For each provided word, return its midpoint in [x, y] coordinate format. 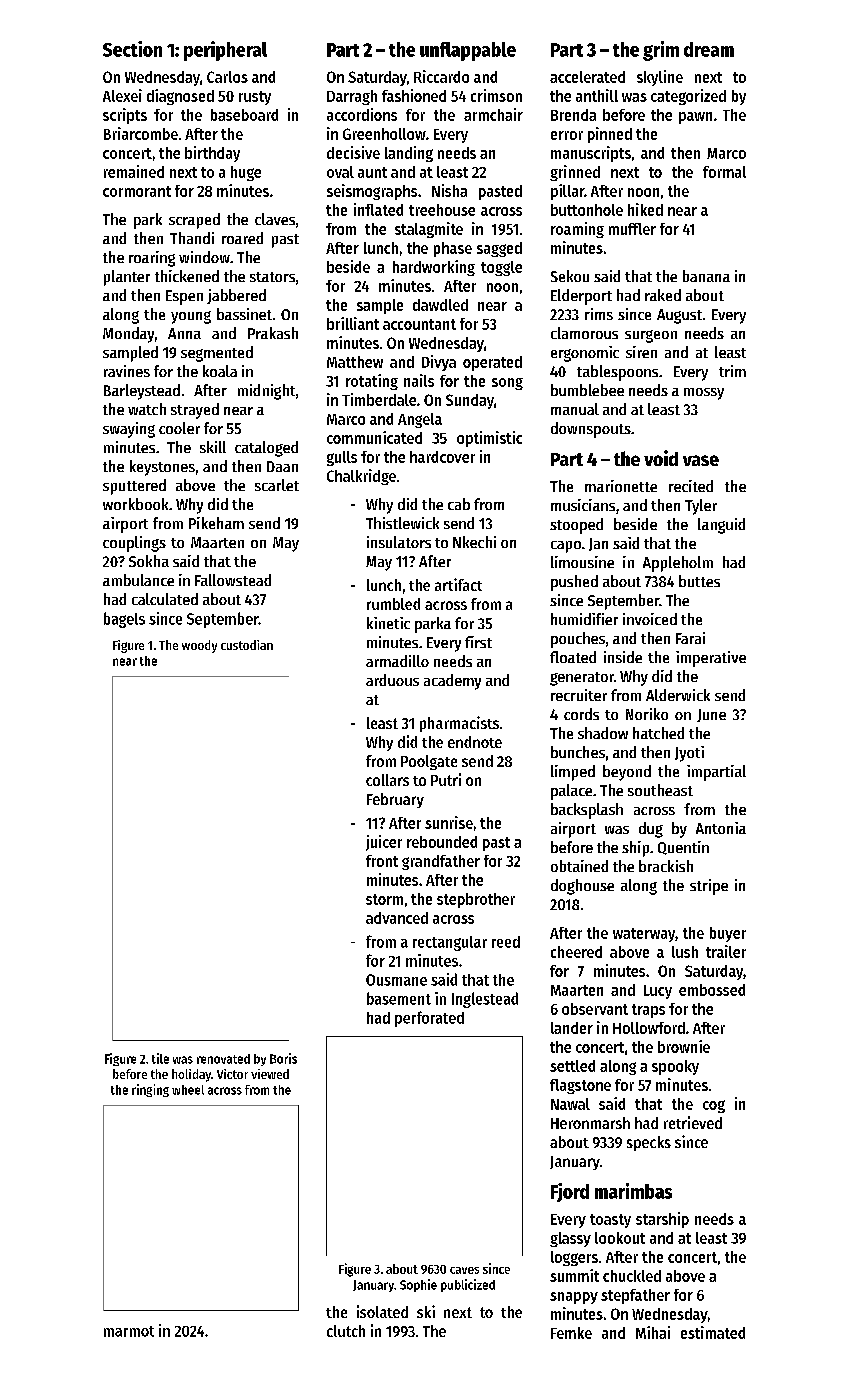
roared [242, 238]
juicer [384, 843]
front [382, 861]
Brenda [573, 115]
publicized [468, 1285]
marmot [129, 1331]
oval [340, 172]
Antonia [721, 828]
